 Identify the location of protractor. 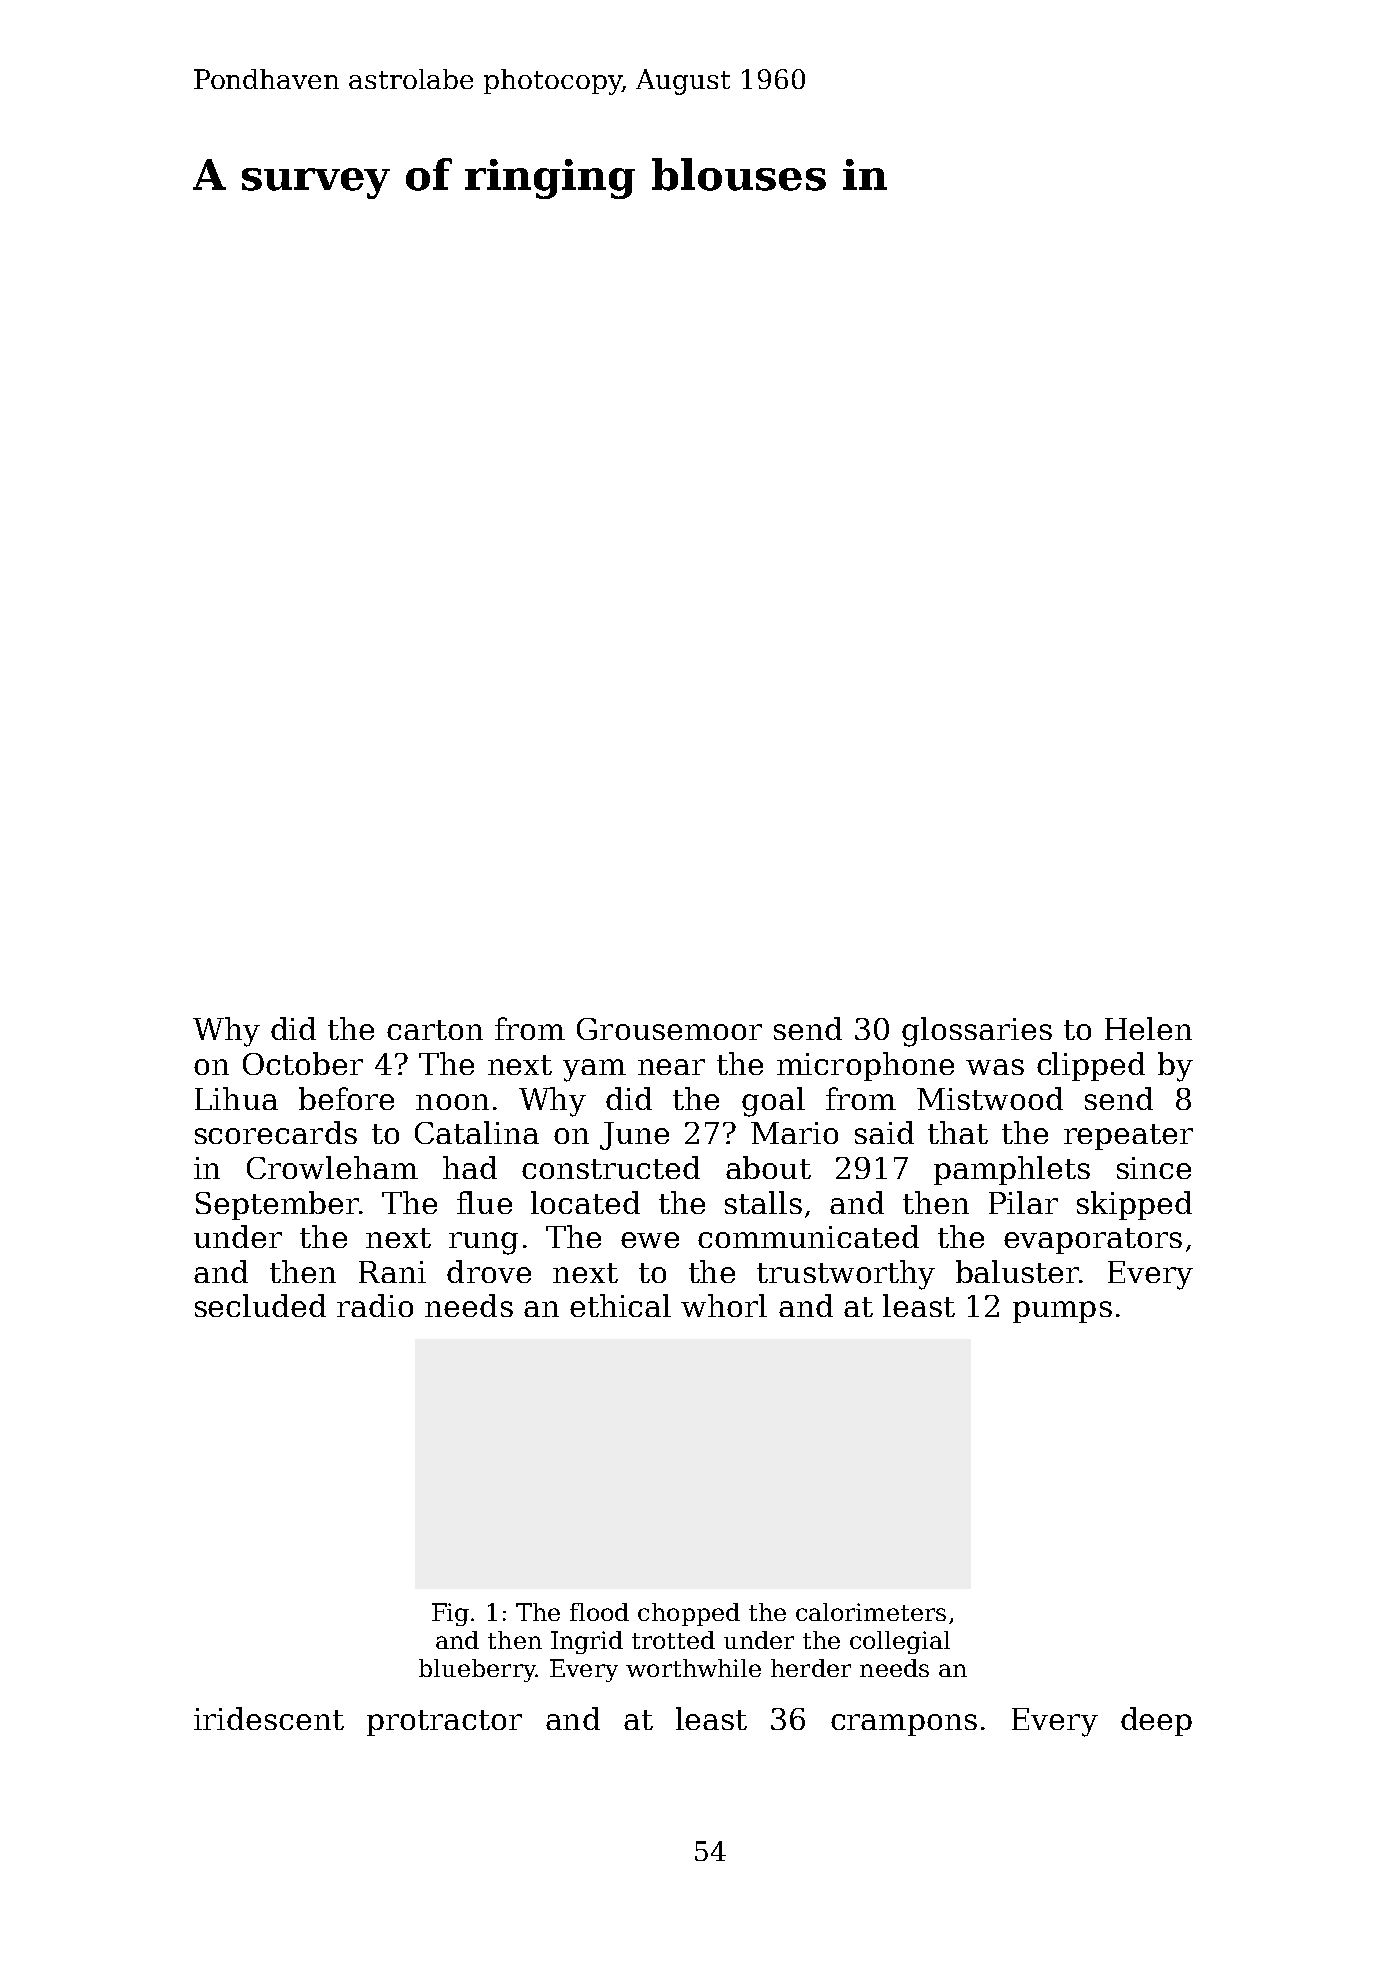
(444, 1723).
